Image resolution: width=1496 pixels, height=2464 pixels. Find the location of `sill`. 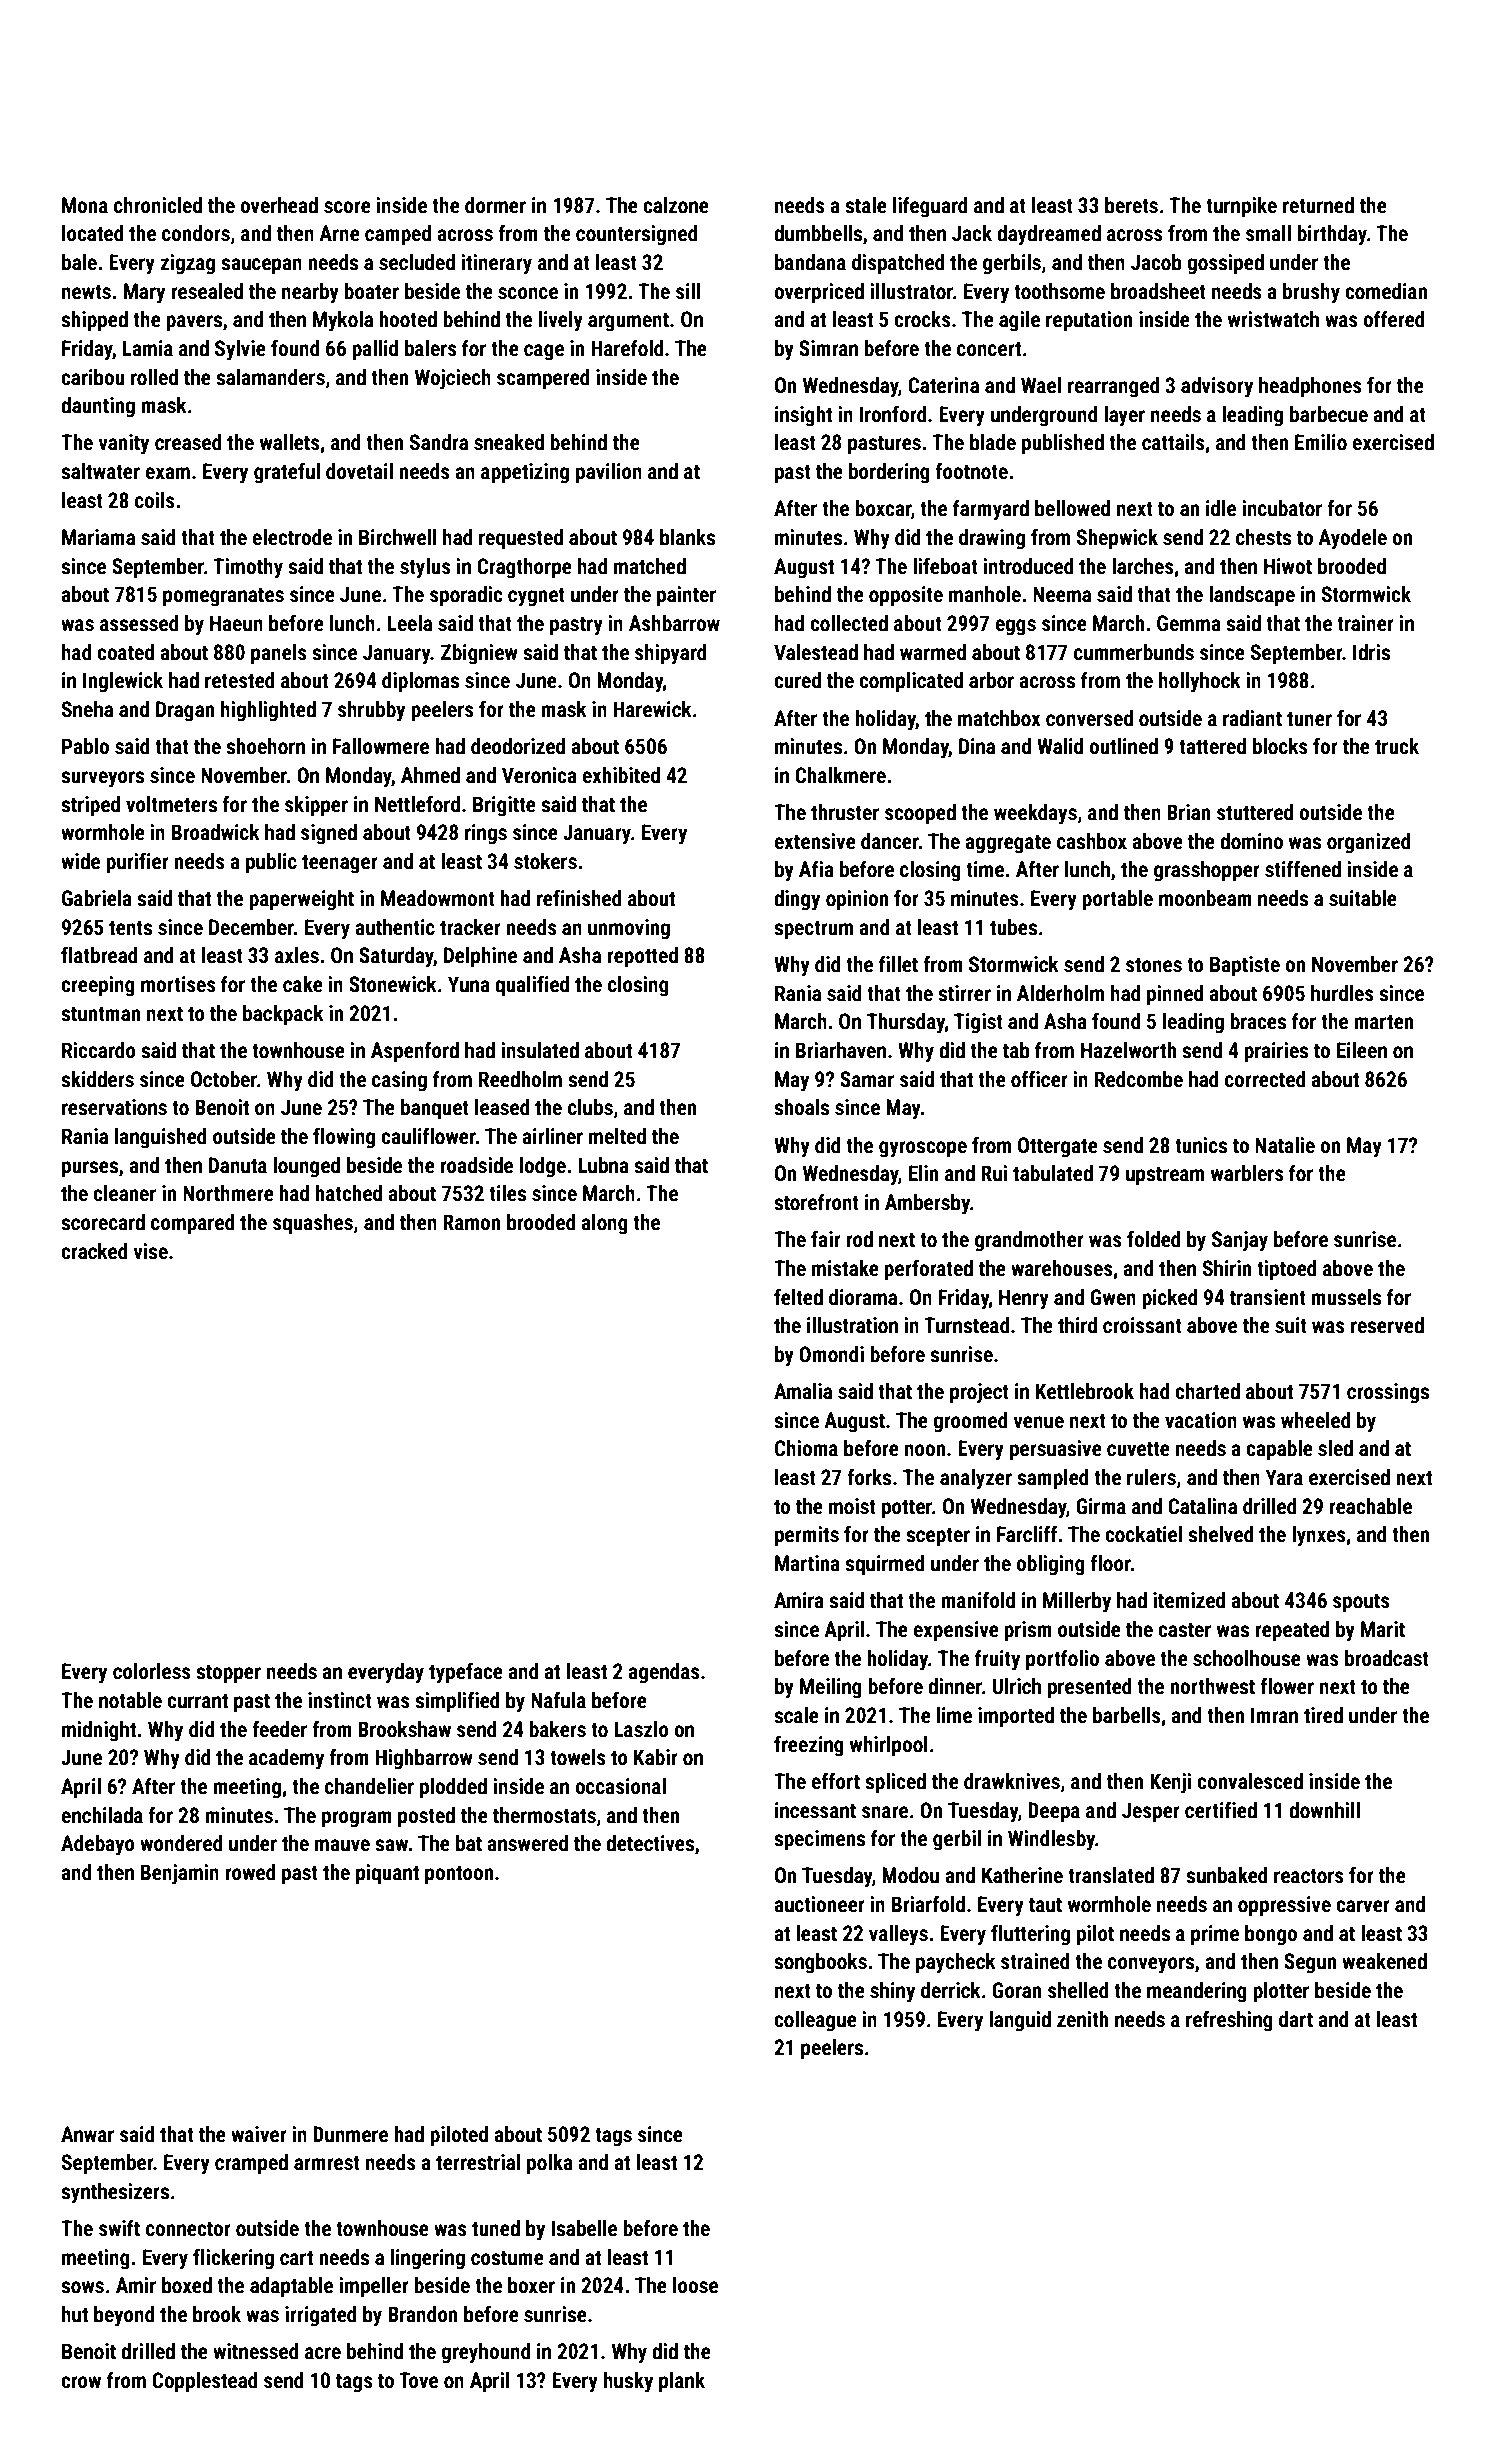

sill is located at coordinates (688, 291).
